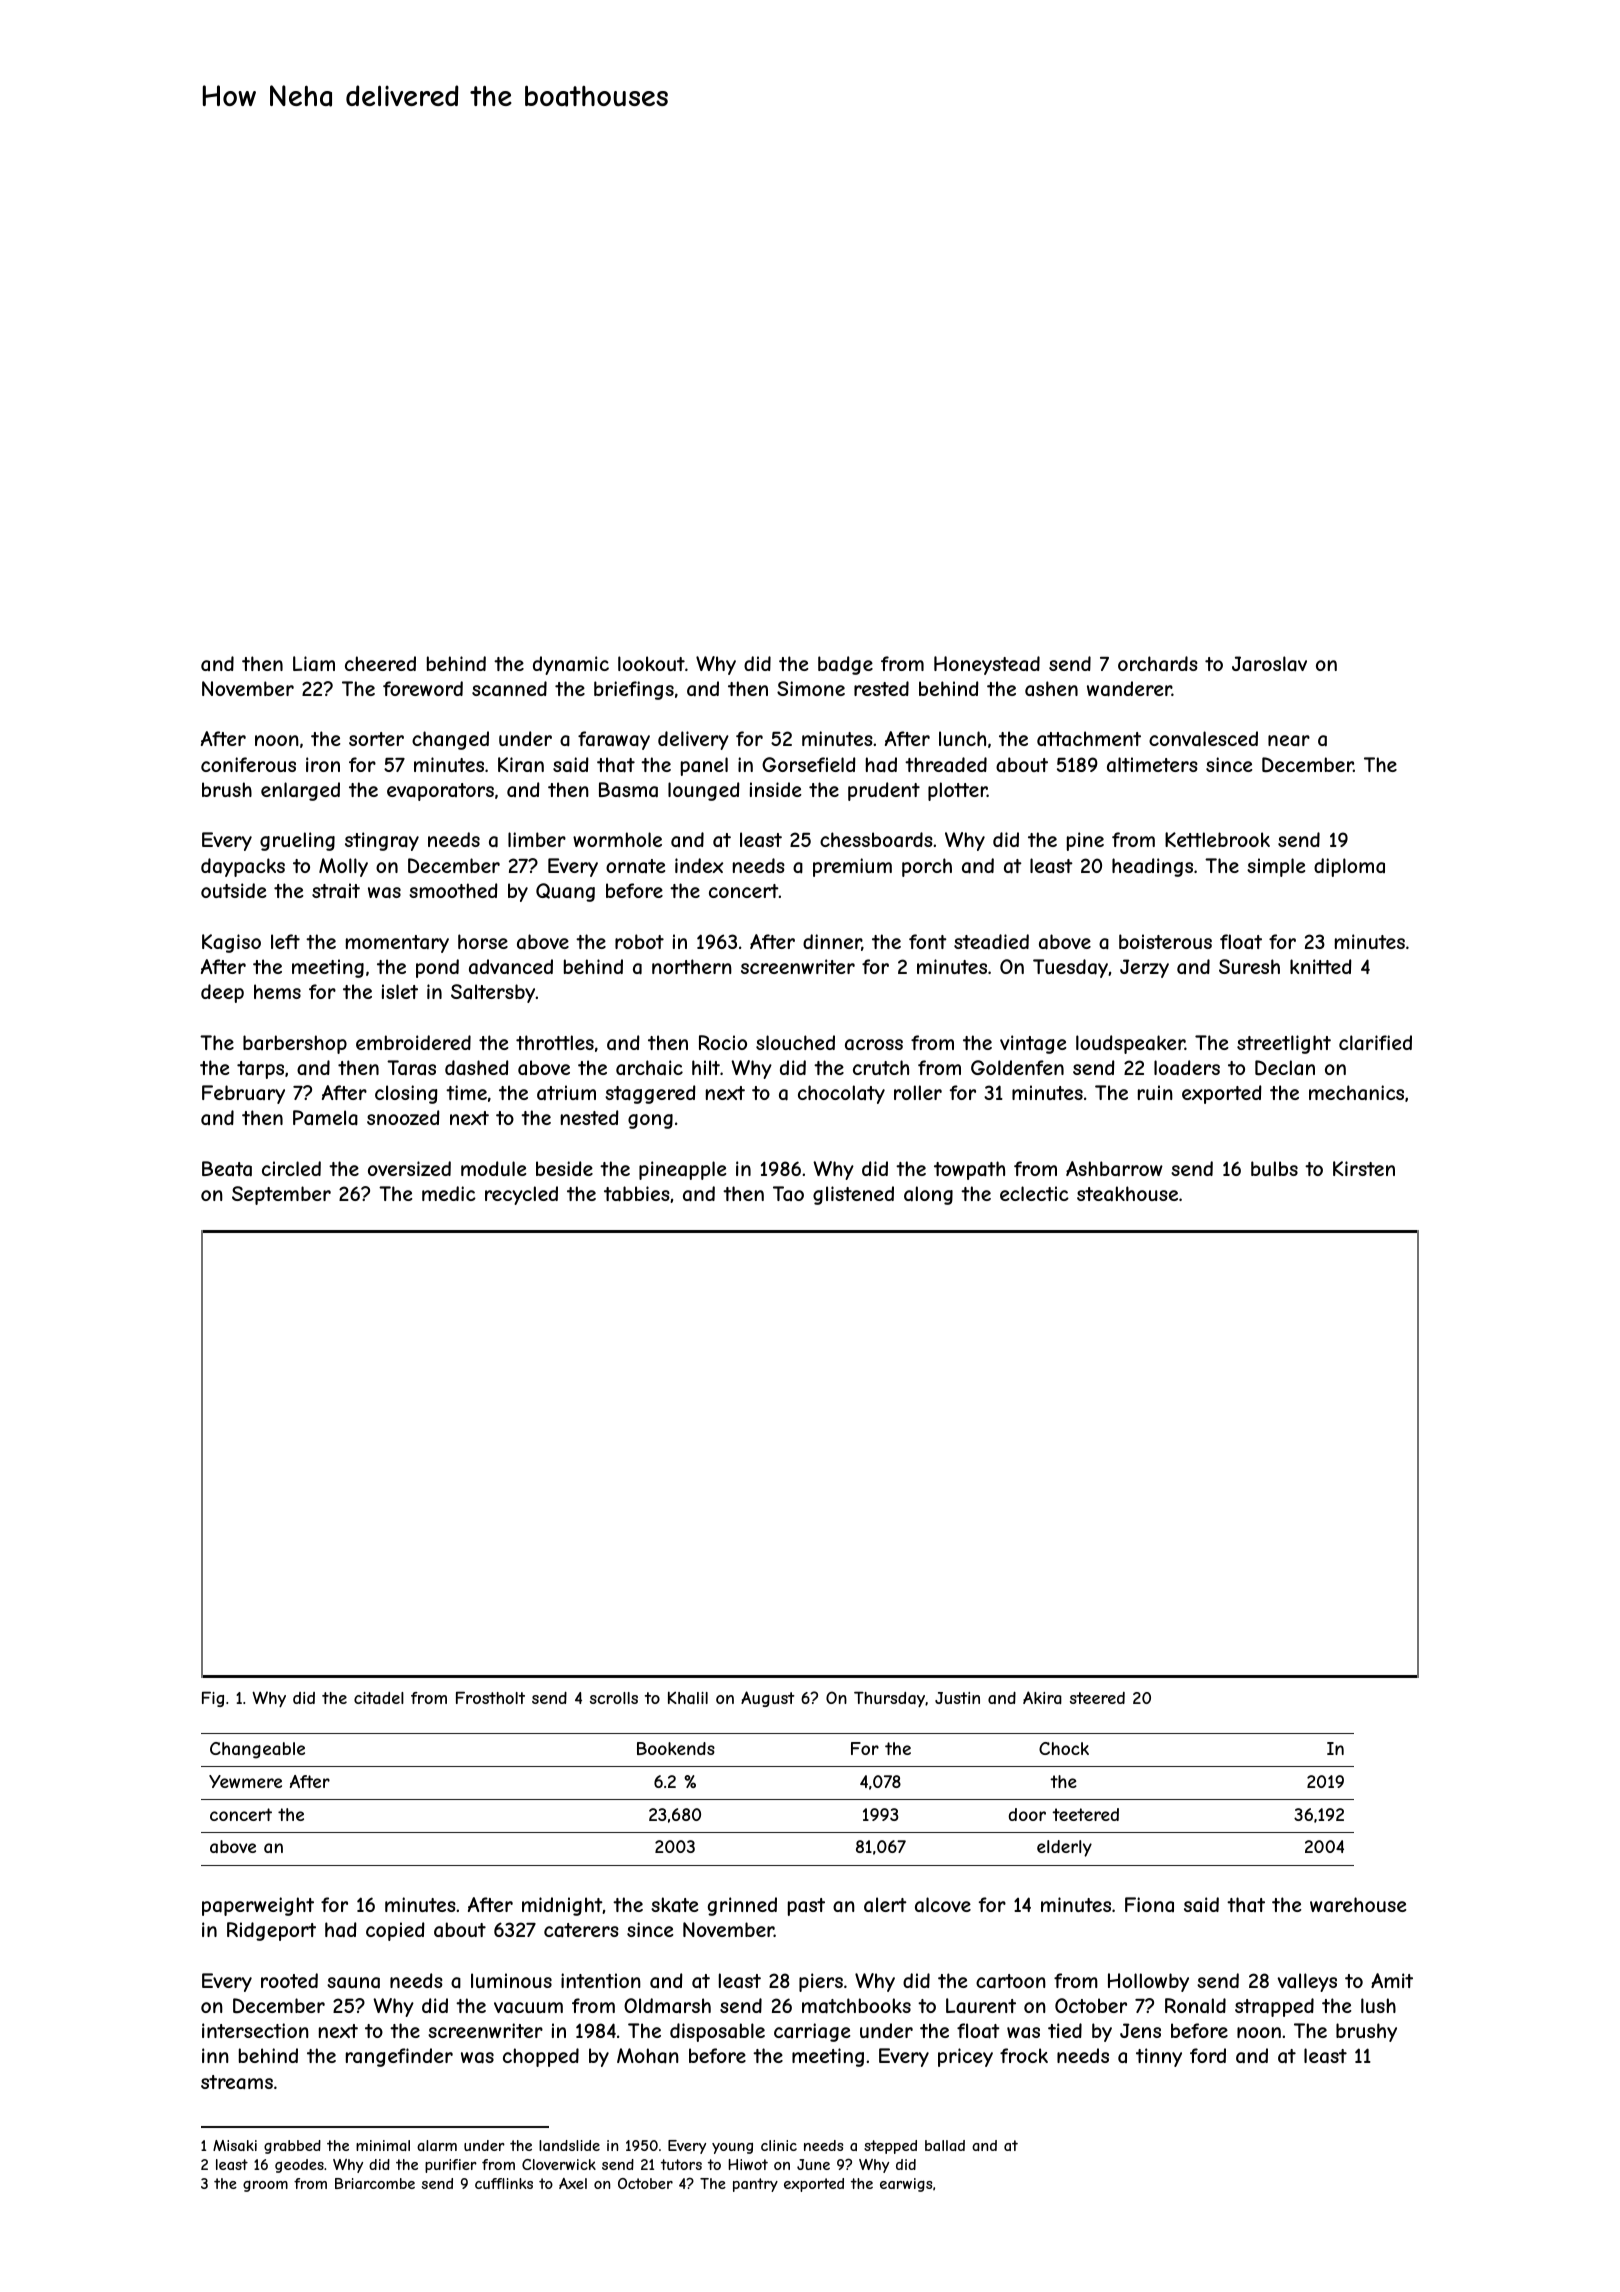  What do you see at coordinates (504, 2183) in the document?
I see `cufflinks` at bounding box center [504, 2183].
